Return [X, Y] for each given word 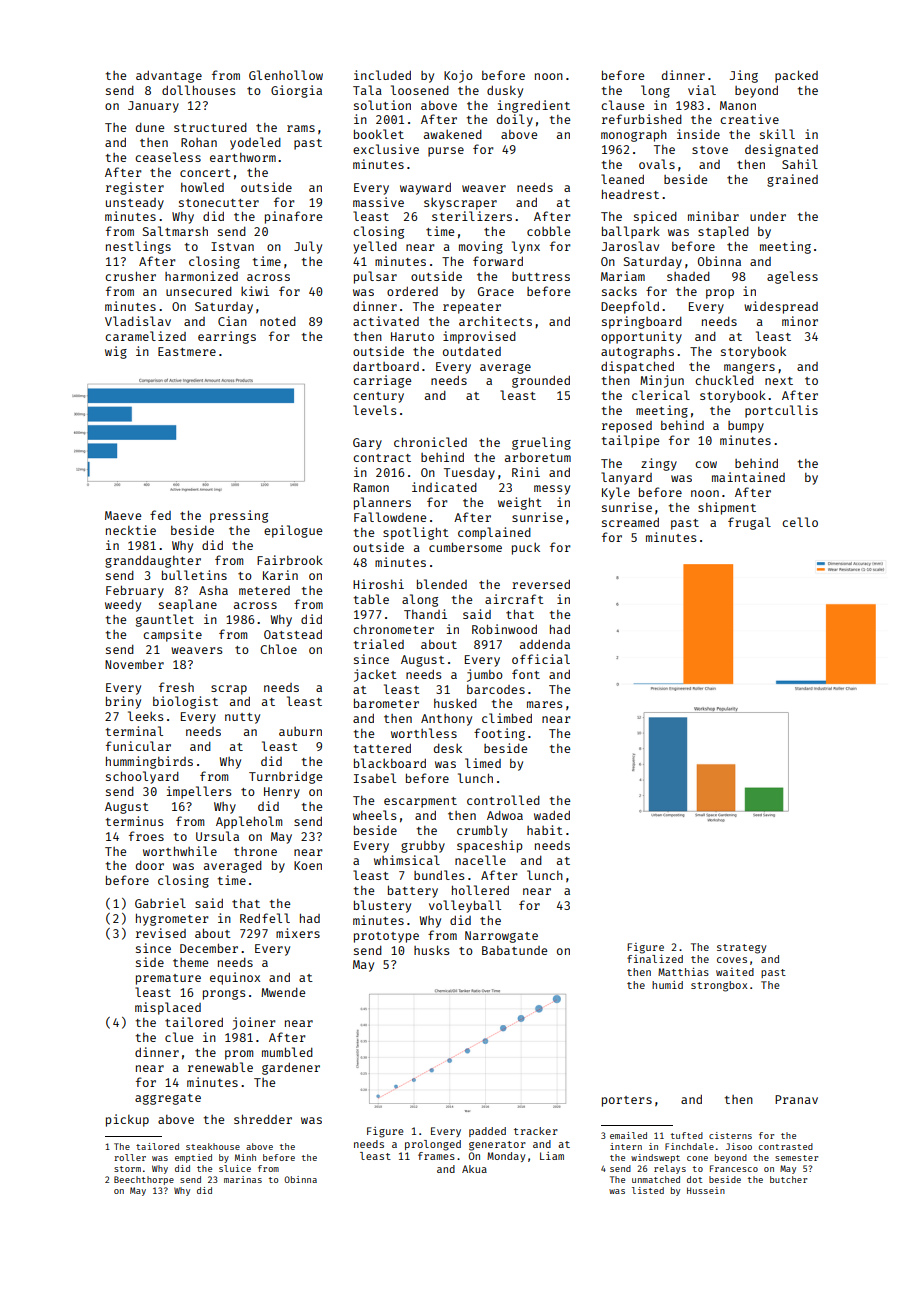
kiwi [255, 291]
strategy [741, 949]
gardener [291, 1069]
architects [495, 321]
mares [544, 704]
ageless [792, 277]
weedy [123, 606]
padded [487, 1132]
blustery [382, 906]
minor [800, 321]
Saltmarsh [175, 231]
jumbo [485, 675]
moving [481, 247]
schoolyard [142, 777]
